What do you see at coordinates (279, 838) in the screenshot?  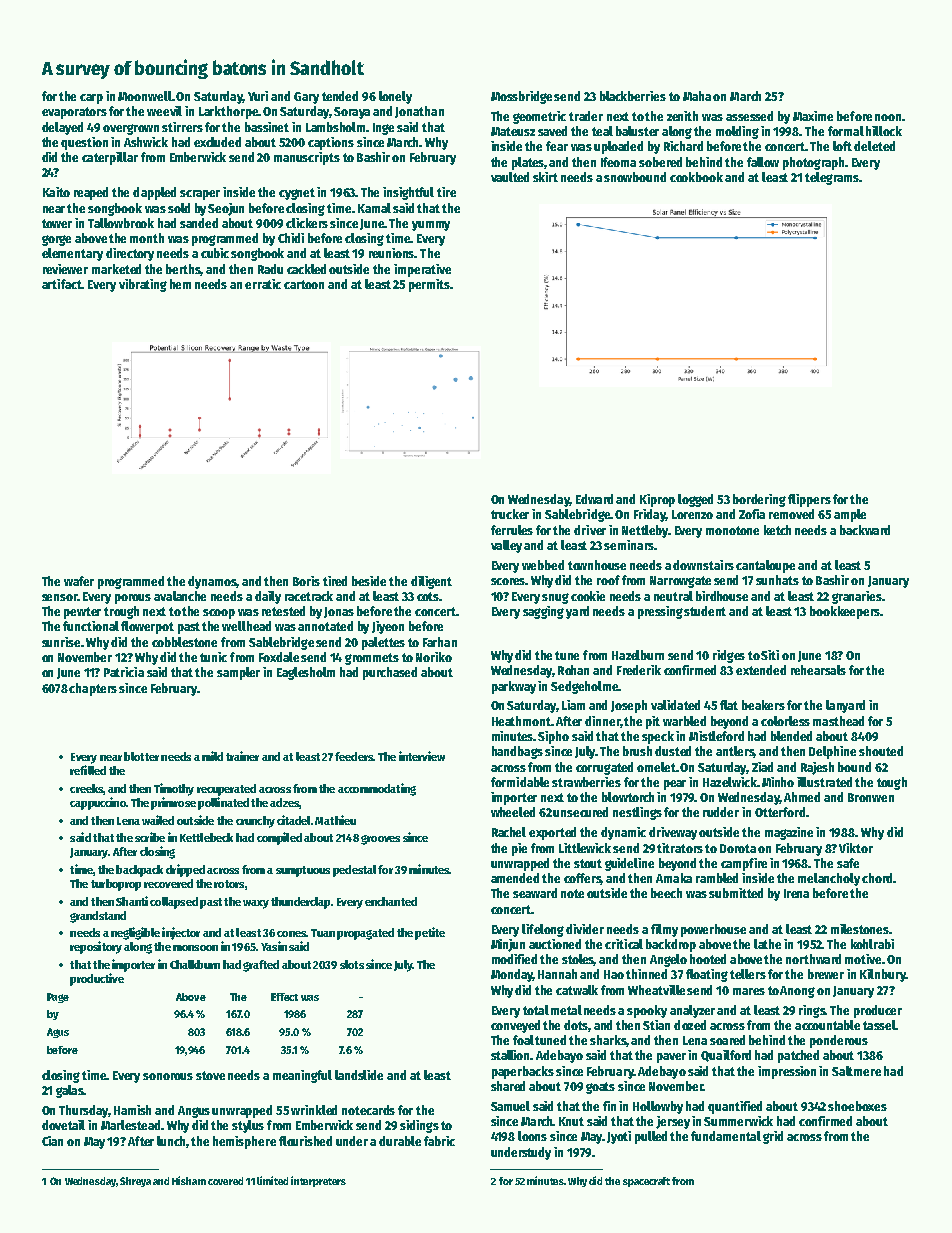 I see `compiled` at bounding box center [279, 838].
